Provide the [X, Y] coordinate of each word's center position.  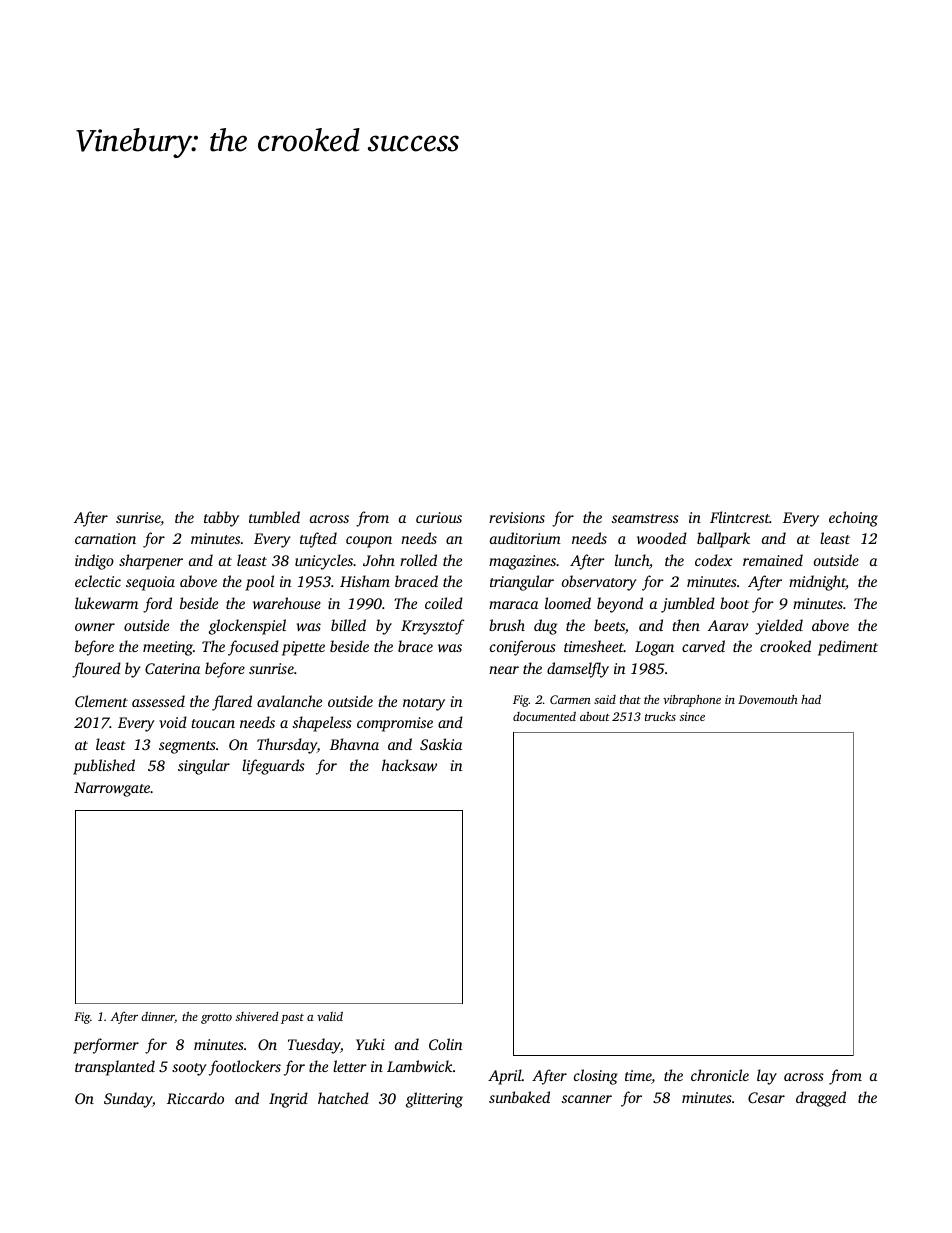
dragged [821, 1099]
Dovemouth [768, 699]
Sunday [128, 1100]
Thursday [287, 746]
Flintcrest [740, 517]
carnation [105, 538]
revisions [517, 517]
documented [544, 716]
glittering [434, 1100]
